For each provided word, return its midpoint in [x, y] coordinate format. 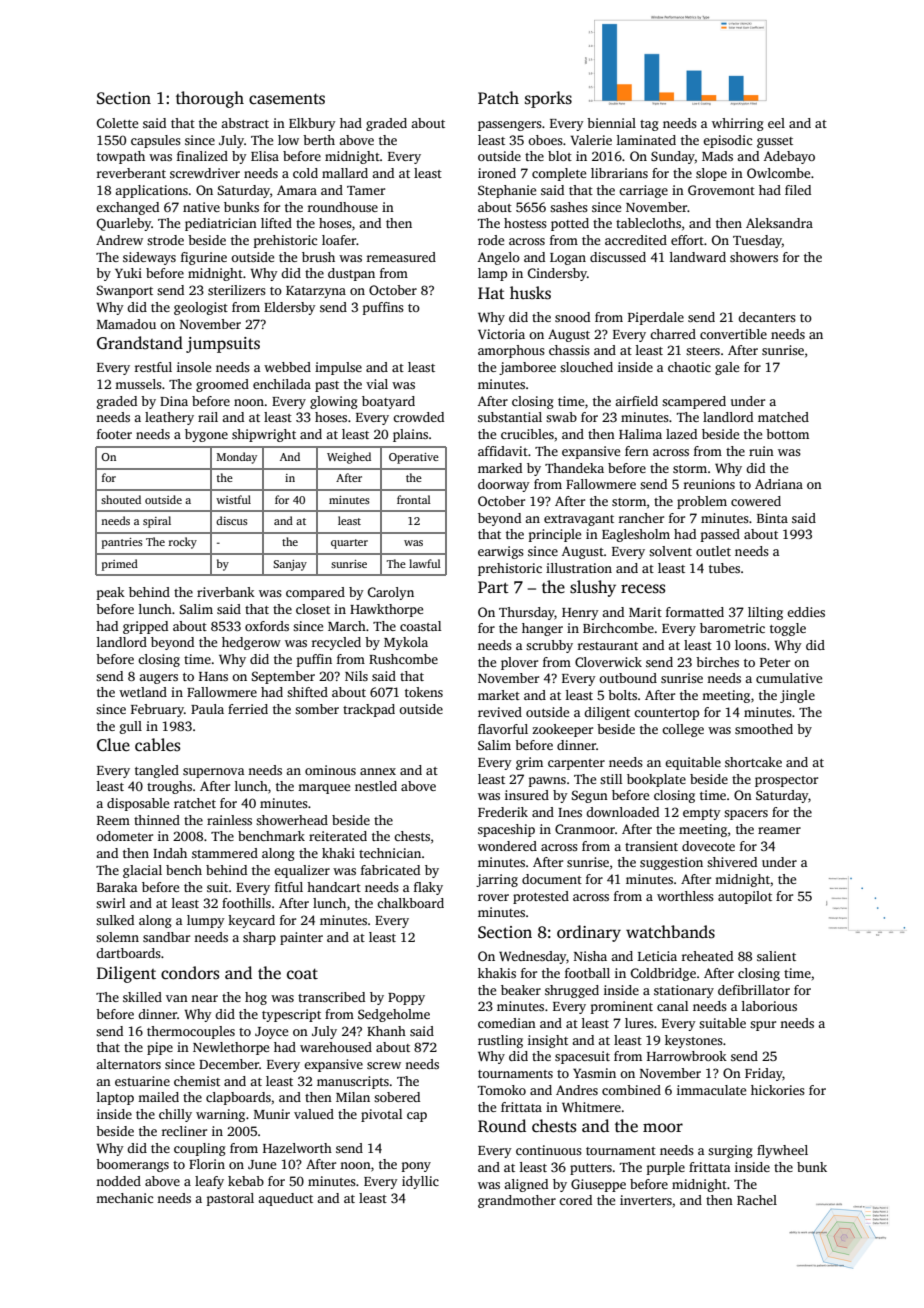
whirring [738, 124]
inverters [646, 1200]
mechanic [124, 1198]
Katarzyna [316, 292]
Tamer [366, 190]
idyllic [420, 1182]
